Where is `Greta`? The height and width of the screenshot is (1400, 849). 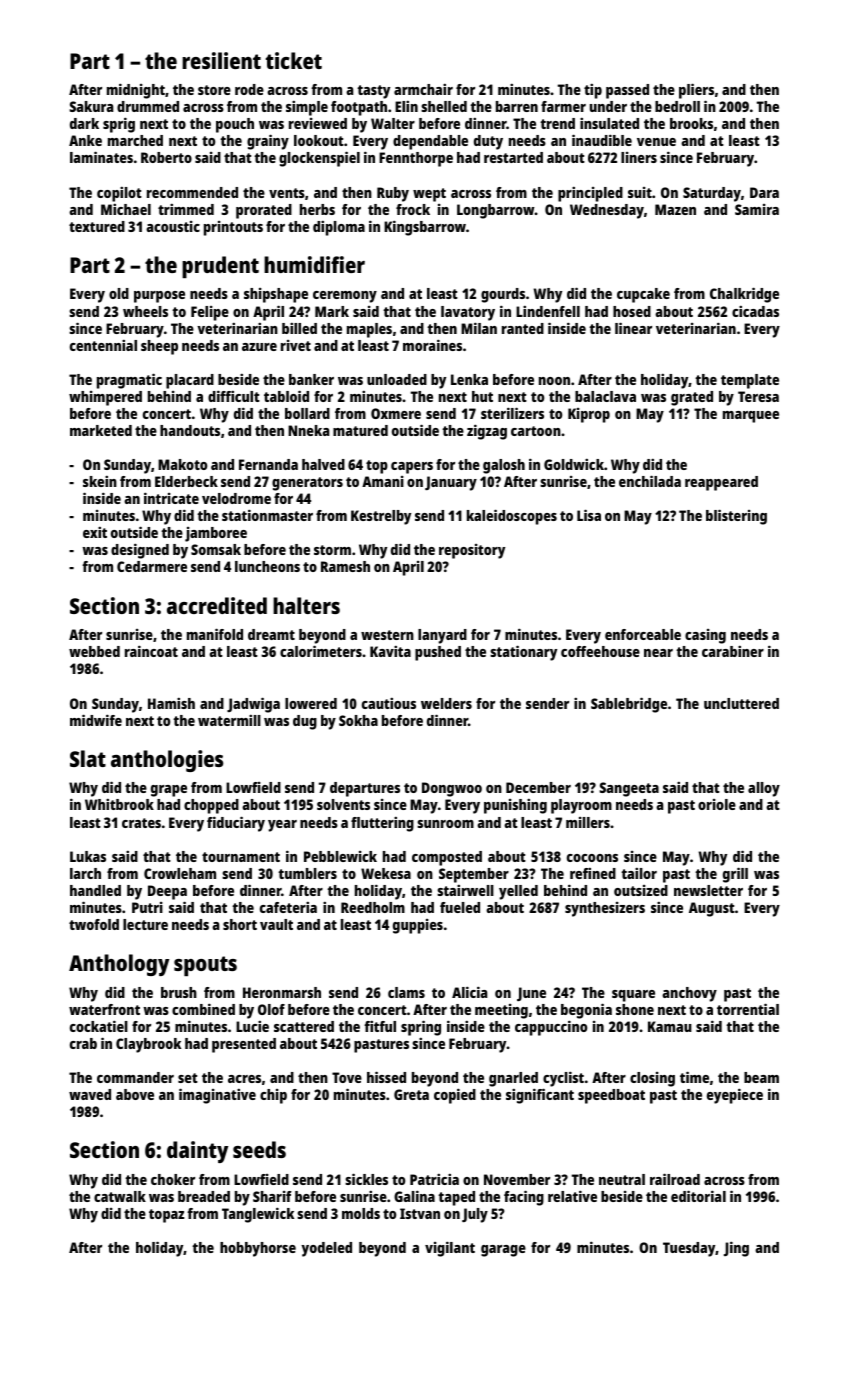
Greta is located at coordinates (411, 1094).
